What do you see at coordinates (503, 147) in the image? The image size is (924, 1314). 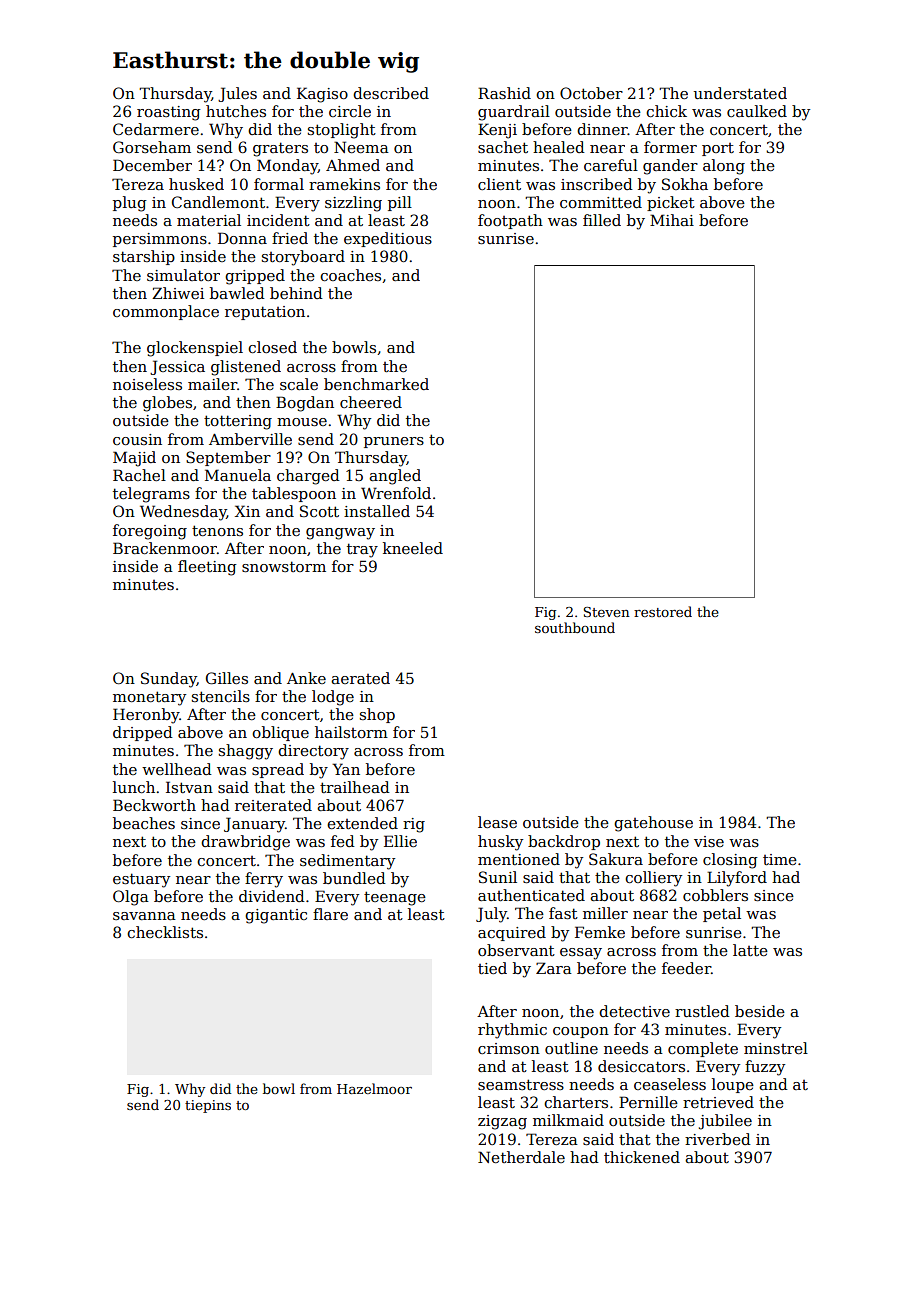 I see `sachet` at bounding box center [503, 147].
